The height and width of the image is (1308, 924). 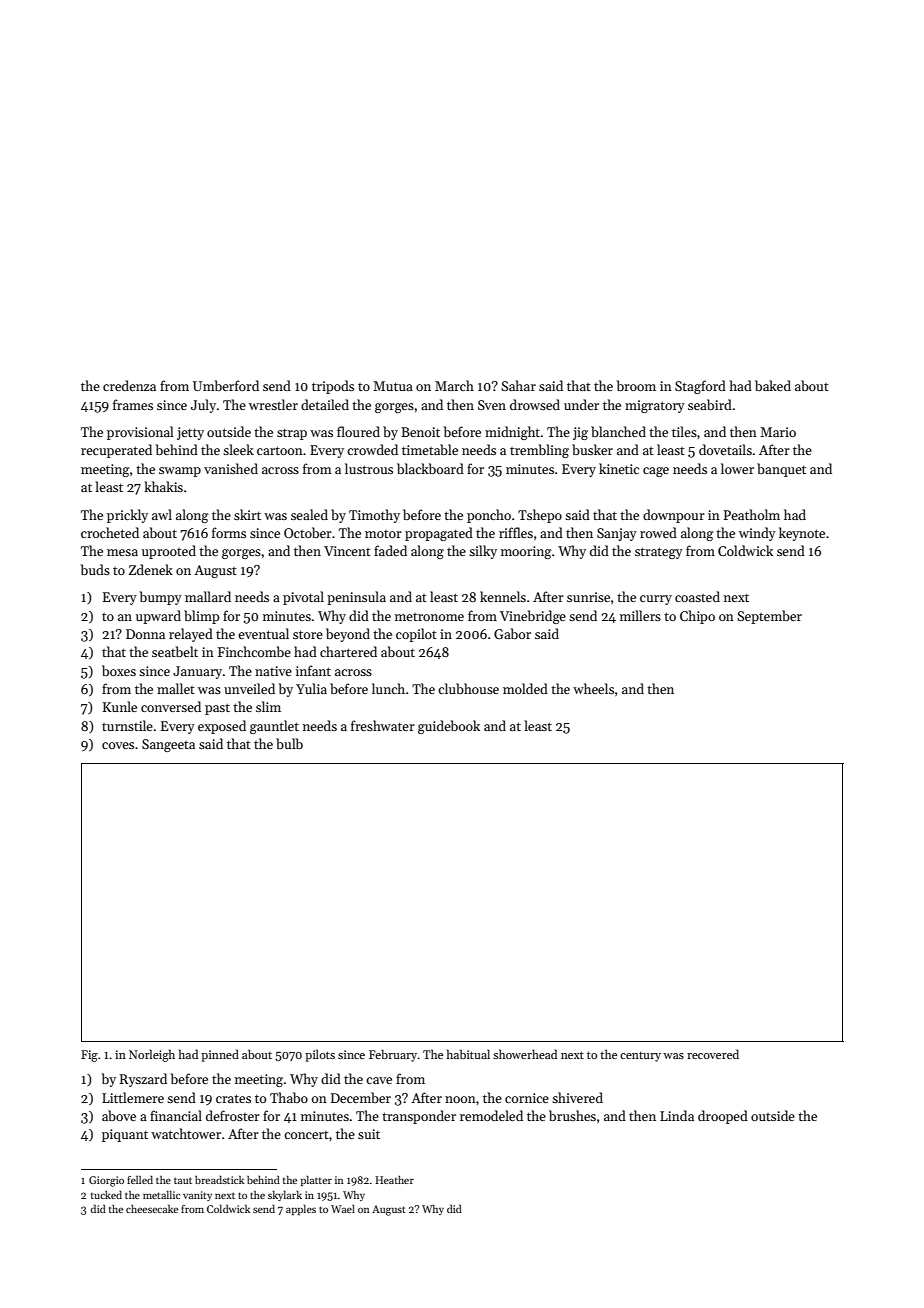 I want to click on Umberford, so click(x=226, y=385).
